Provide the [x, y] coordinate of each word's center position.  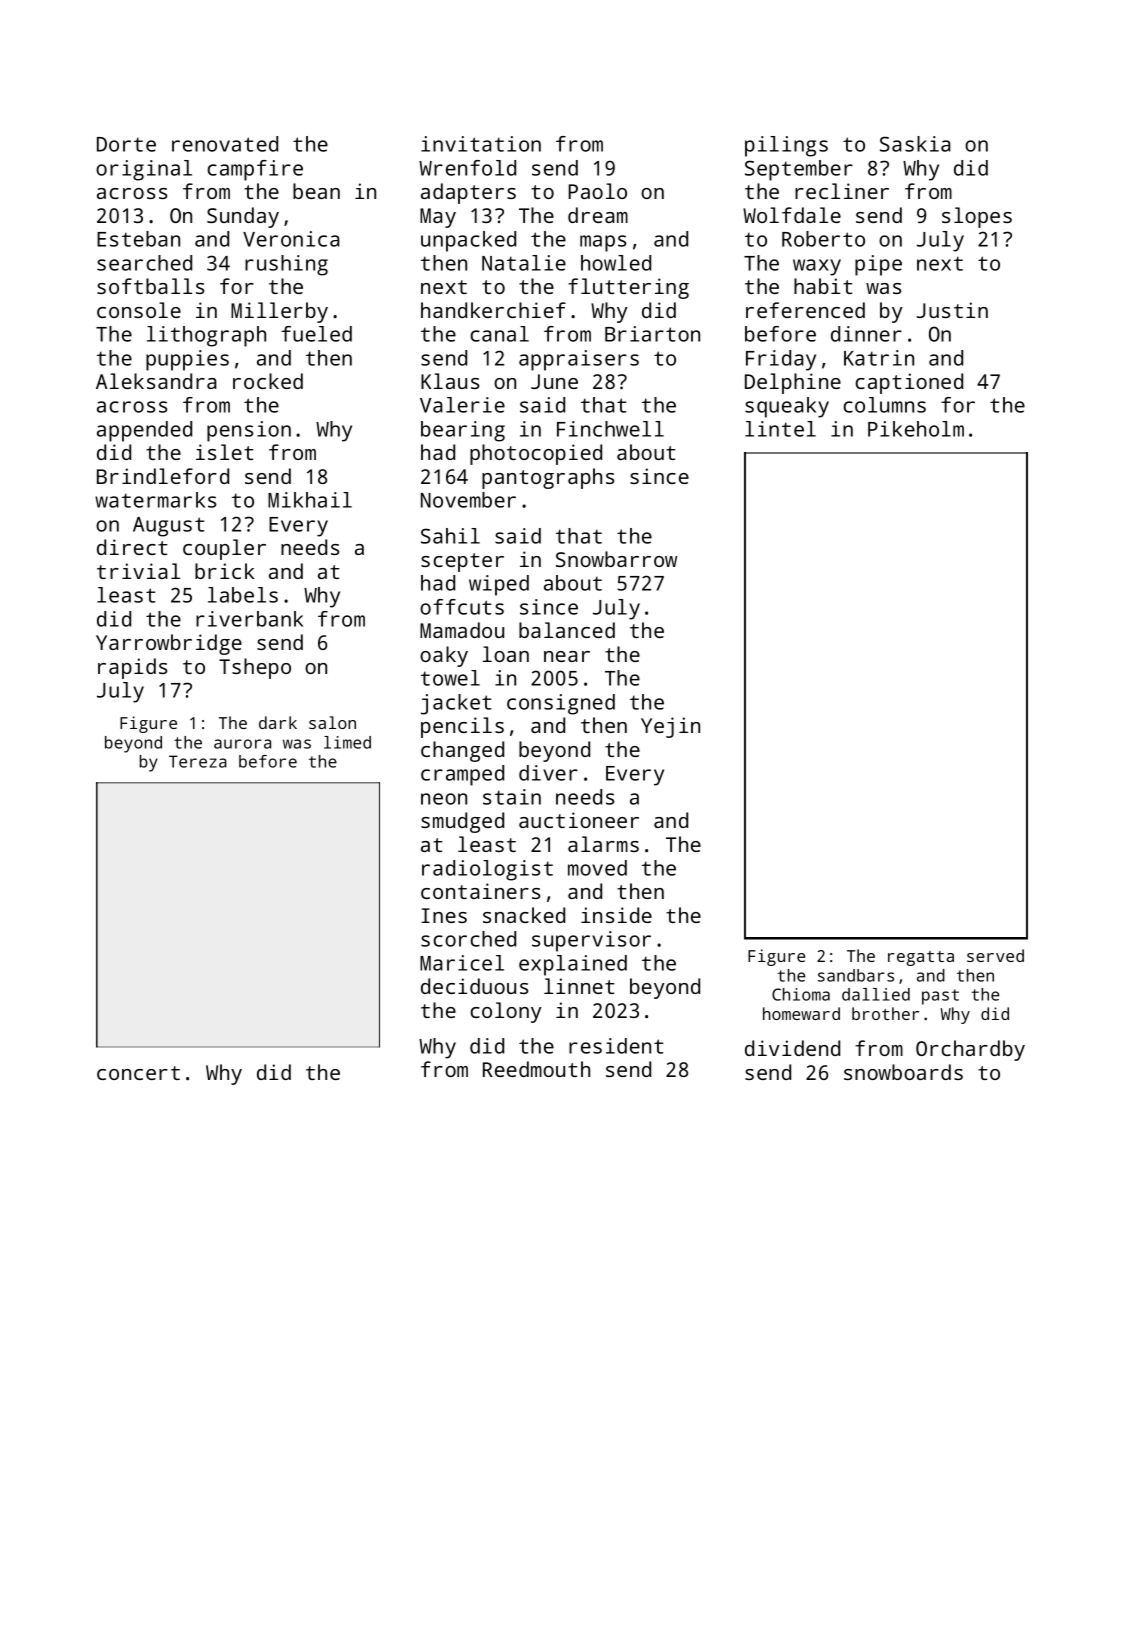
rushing [286, 265]
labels [243, 595]
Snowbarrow [616, 559]
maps [603, 243]
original [144, 170]
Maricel [462, 963]
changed [462, 751]
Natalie [524, 263]
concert [138, 1073]
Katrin [879, 358]
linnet [579, 986]
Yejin [670, 727]
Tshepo [255, 668]
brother [885, 1013]
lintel [780, 429]
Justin [952, 310]
